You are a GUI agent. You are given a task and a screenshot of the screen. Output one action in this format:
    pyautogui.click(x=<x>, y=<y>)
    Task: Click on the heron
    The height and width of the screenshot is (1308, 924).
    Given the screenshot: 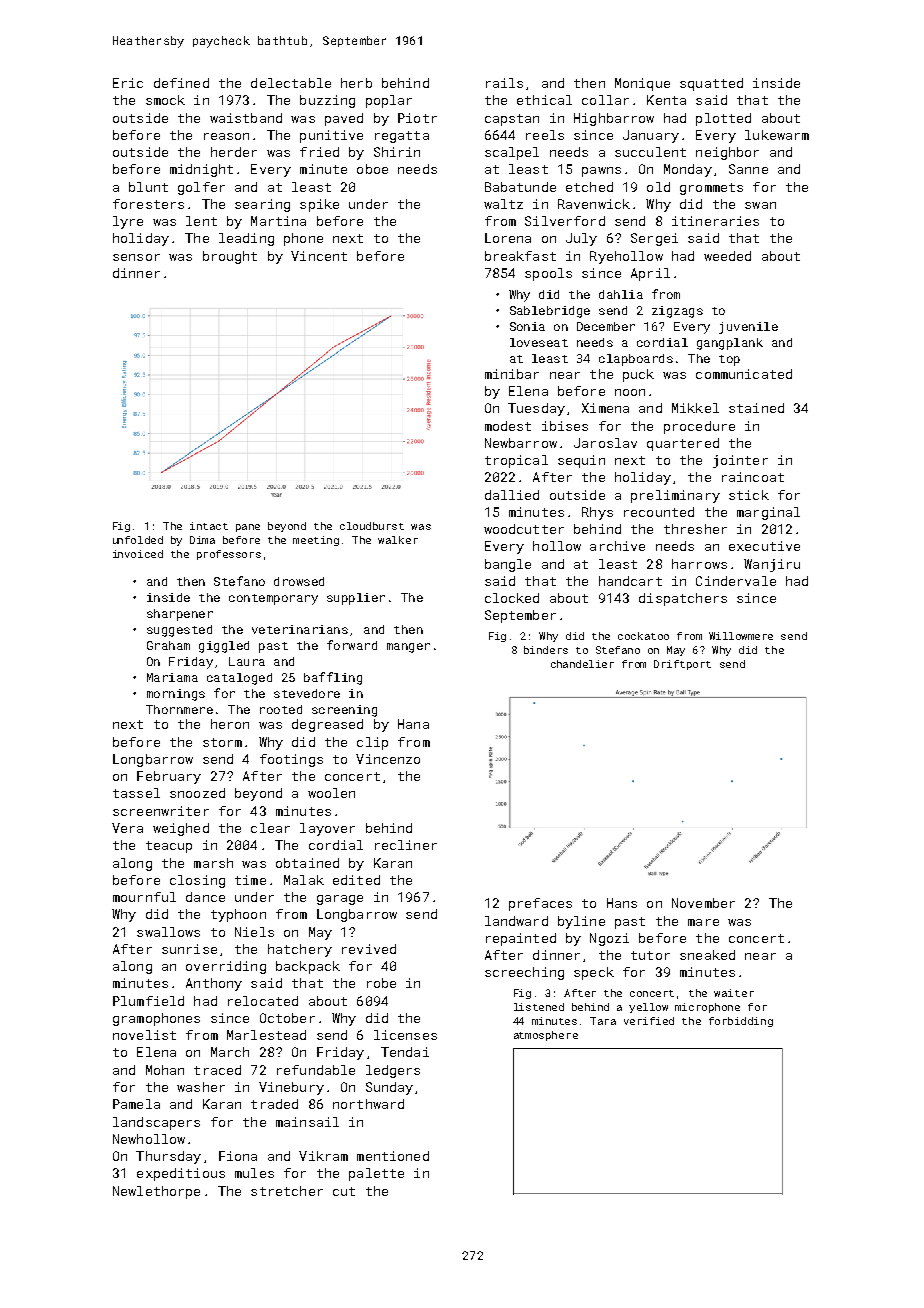 What is the action you would take?
    pyautogui.click(x=230, y=724)
